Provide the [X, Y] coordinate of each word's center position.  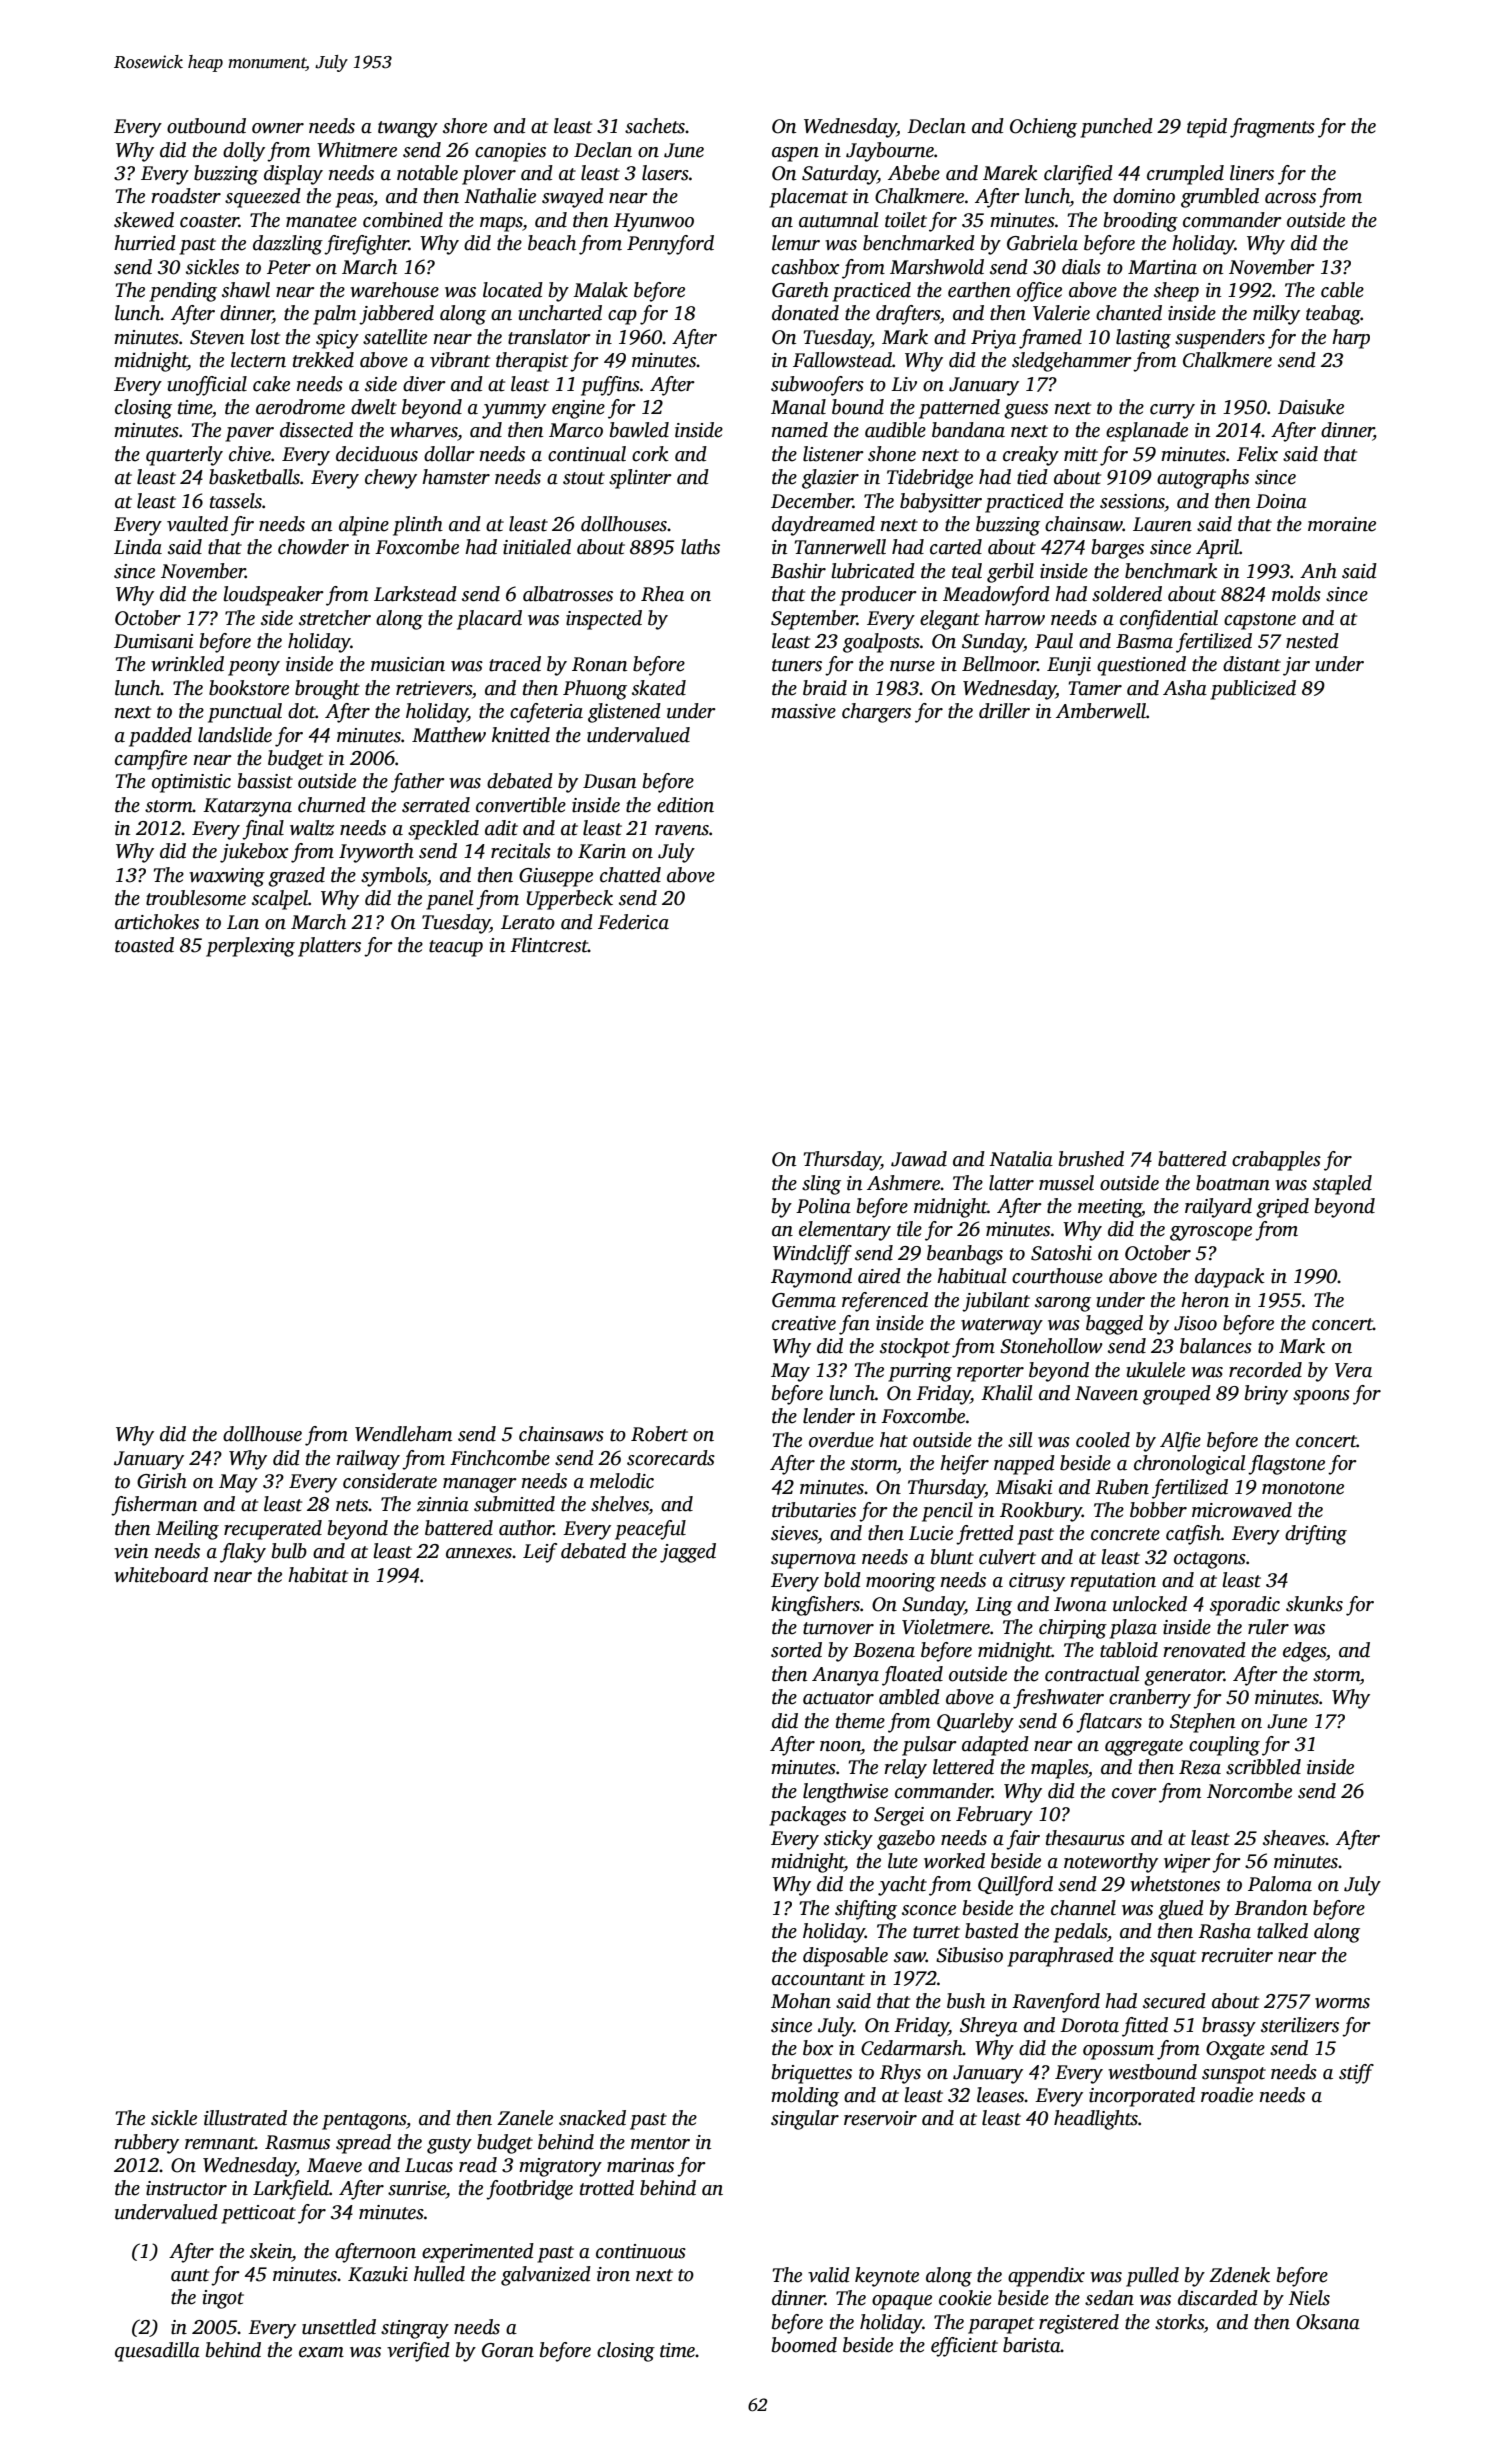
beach [552, 243]
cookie [965, 2298]
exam [321, 2352]
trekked [323, 360]
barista [1032, 2345]
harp [1351, 339]
